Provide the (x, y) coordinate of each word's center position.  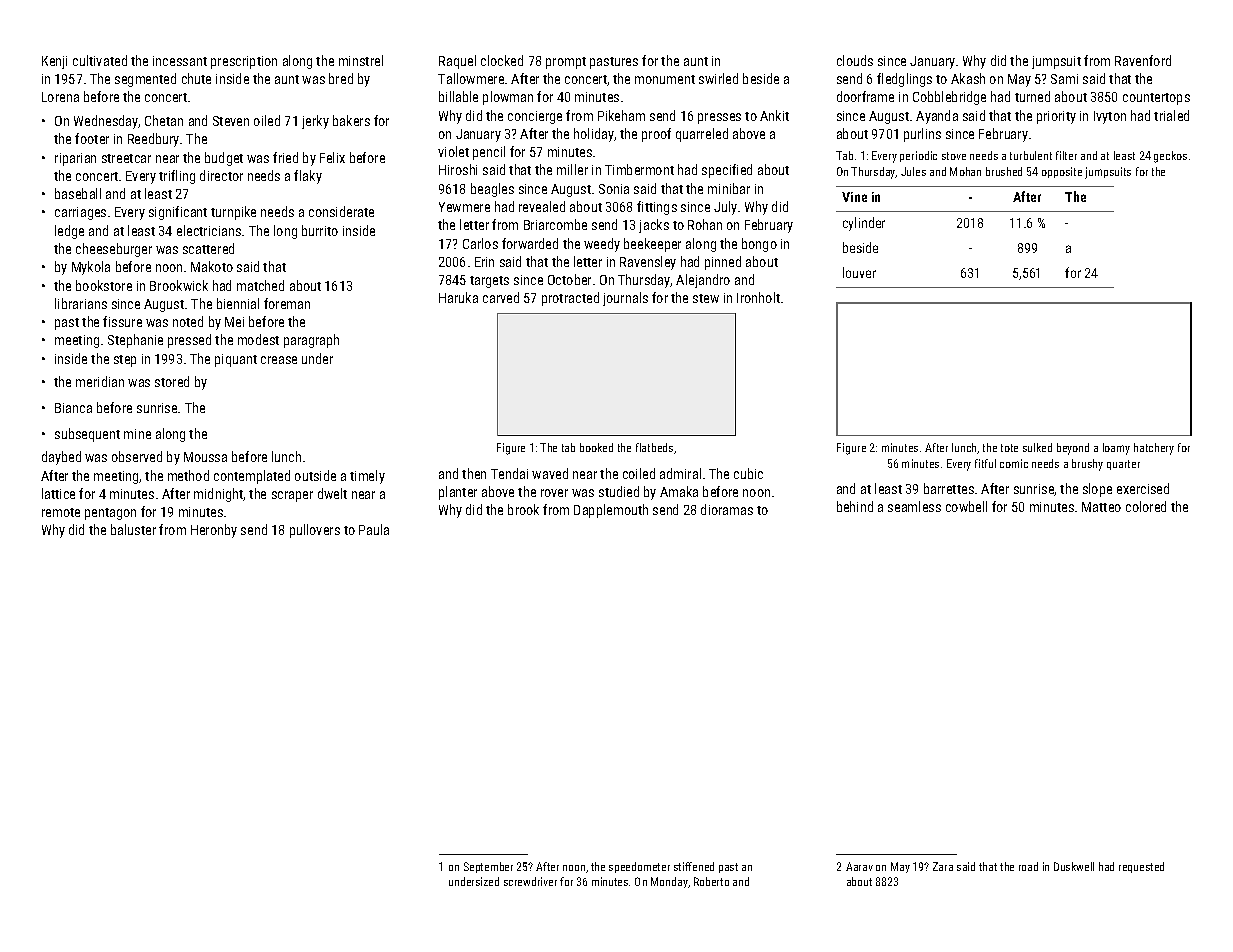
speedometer (639, 867)
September (488, 867)
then (474, 473)
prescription (244, 62)
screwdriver (530, 881)
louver (859, 272)
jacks (654, 226)
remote (61, 512)
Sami (1064, 79)
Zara (943, 866)
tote (1009, 448)
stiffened (694, 866)
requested (1141, 867)
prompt (566, 63)
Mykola (91, 268)
